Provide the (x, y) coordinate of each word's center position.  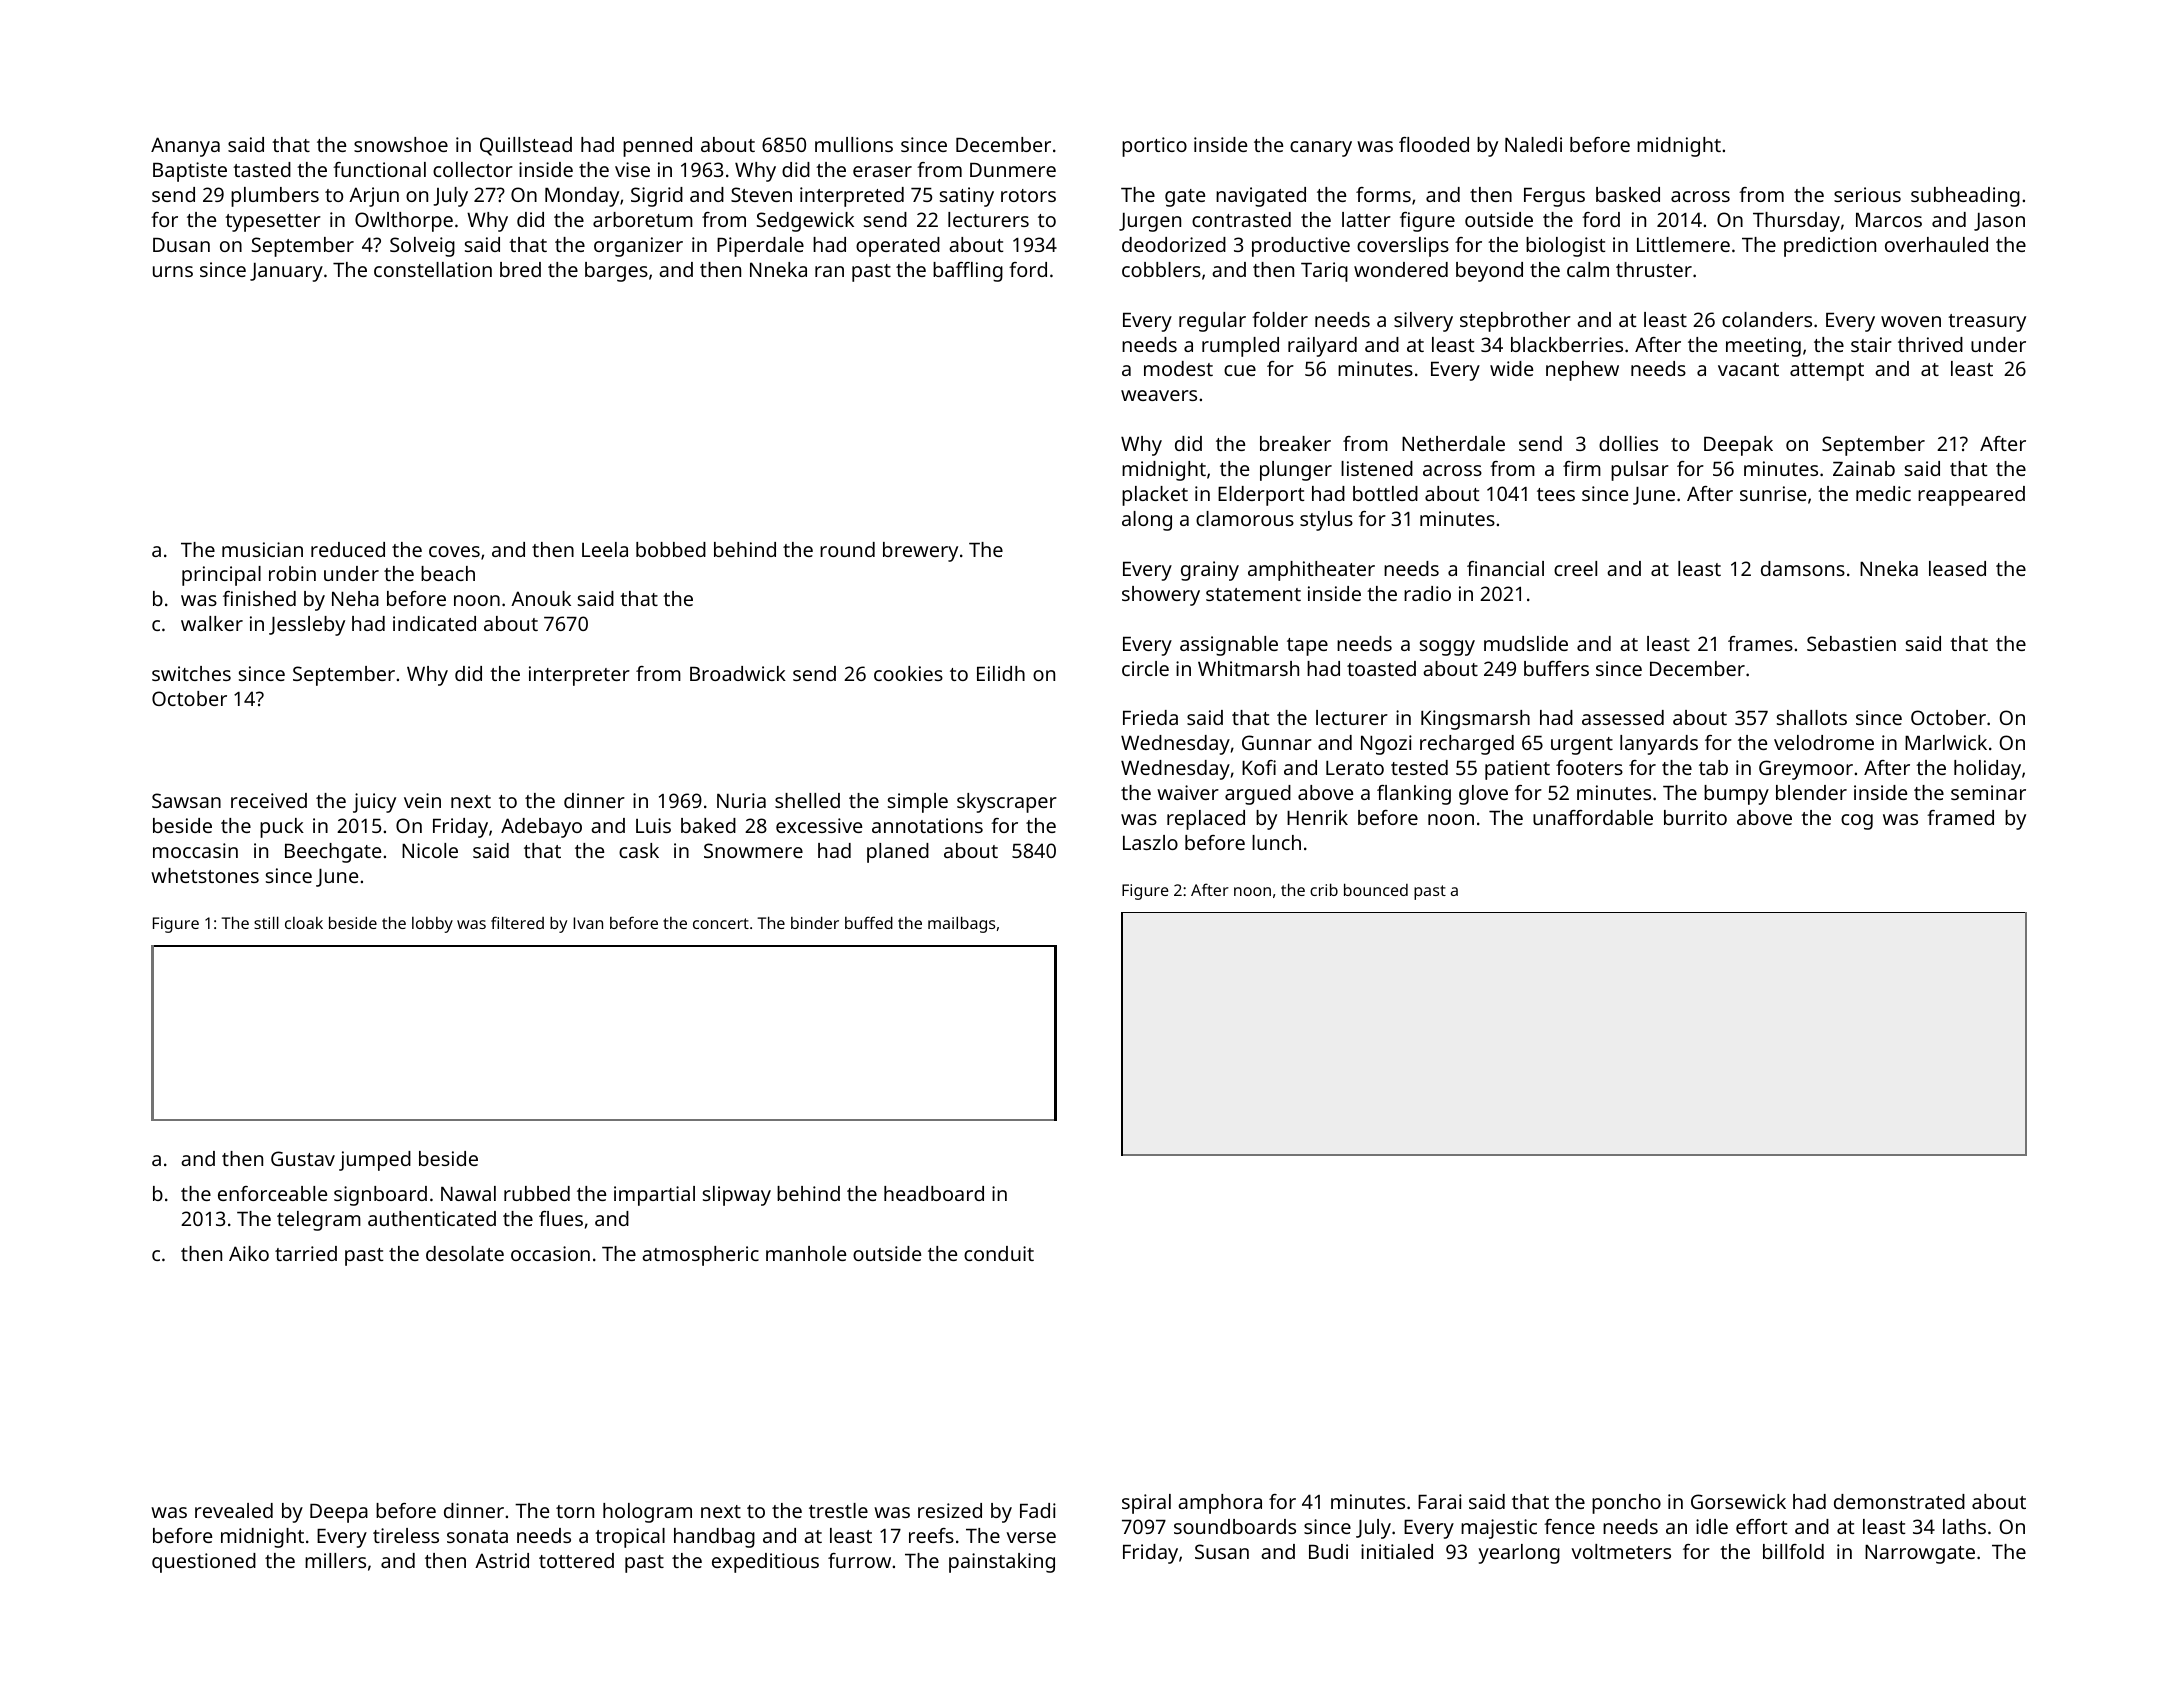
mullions (854, 144)
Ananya (185, 147)
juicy (374, 803)
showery (1161, 596)
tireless (406, 1535)
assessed (1623, 717)
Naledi (1533, 144)
